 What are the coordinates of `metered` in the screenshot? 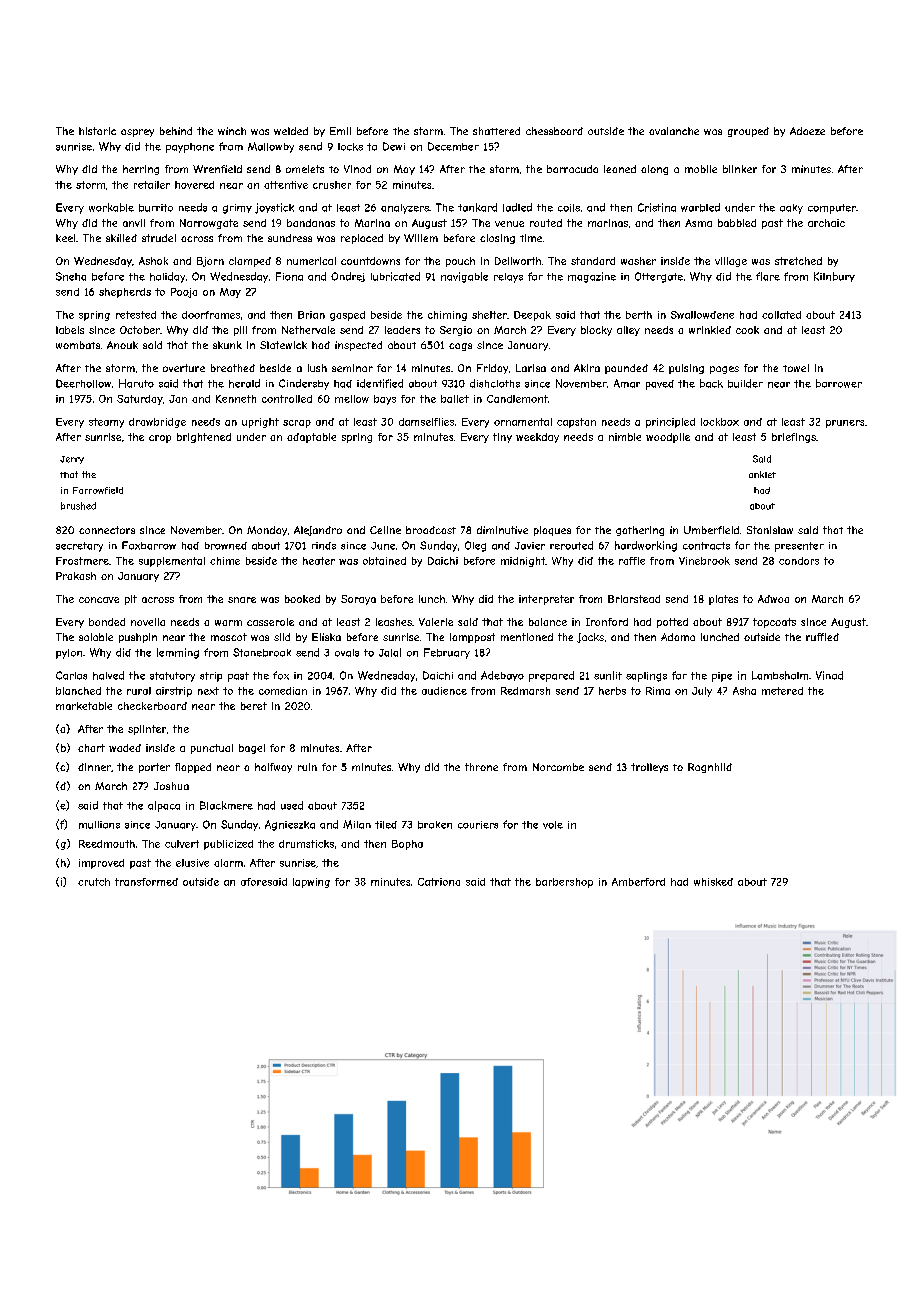 It's located at (782, 691).
